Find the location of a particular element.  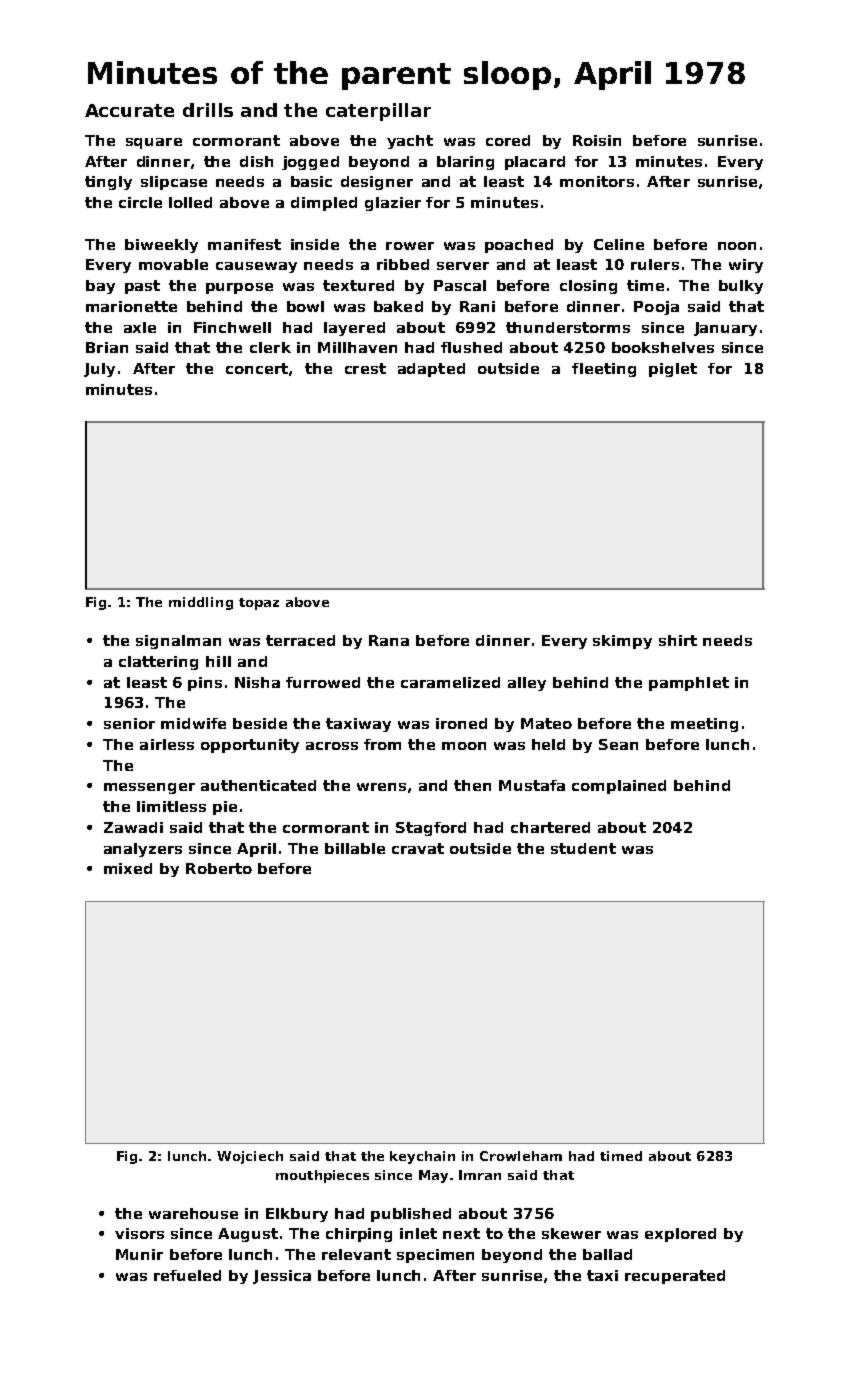

jogged is located at coordinates (310, 163).
